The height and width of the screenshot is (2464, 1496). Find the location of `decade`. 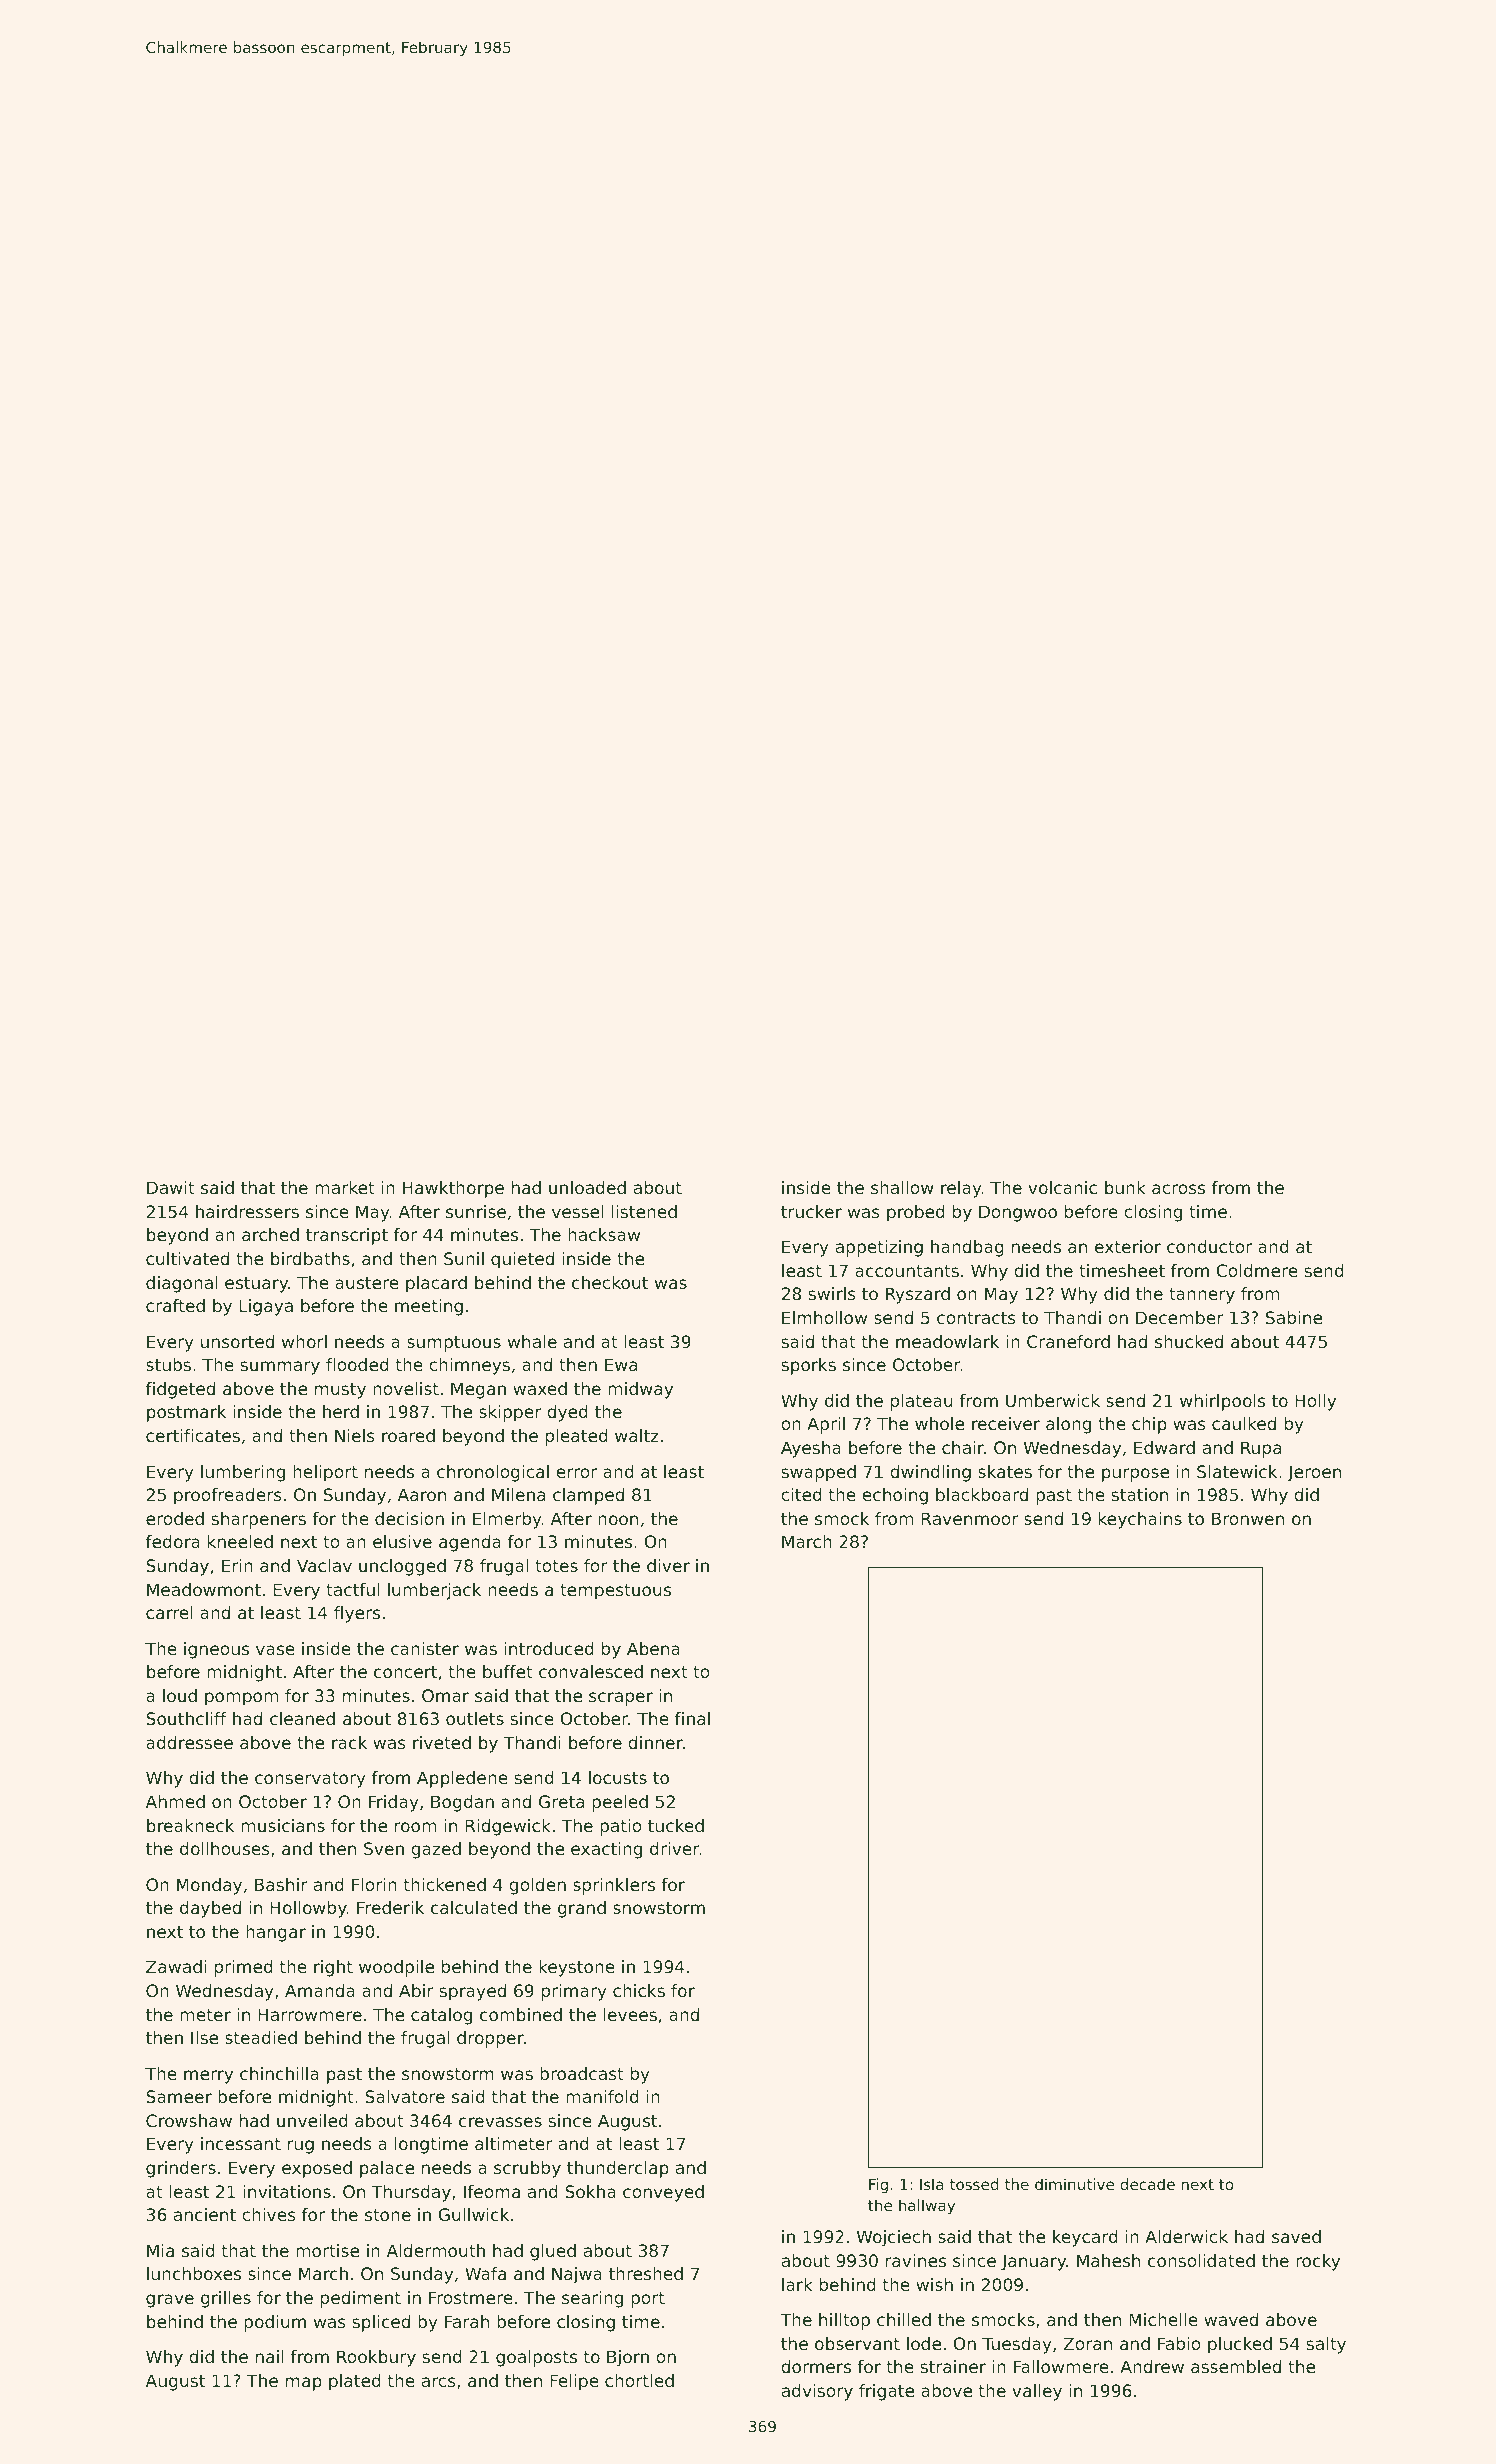

decade is located at coordinates (1147, 2184).
